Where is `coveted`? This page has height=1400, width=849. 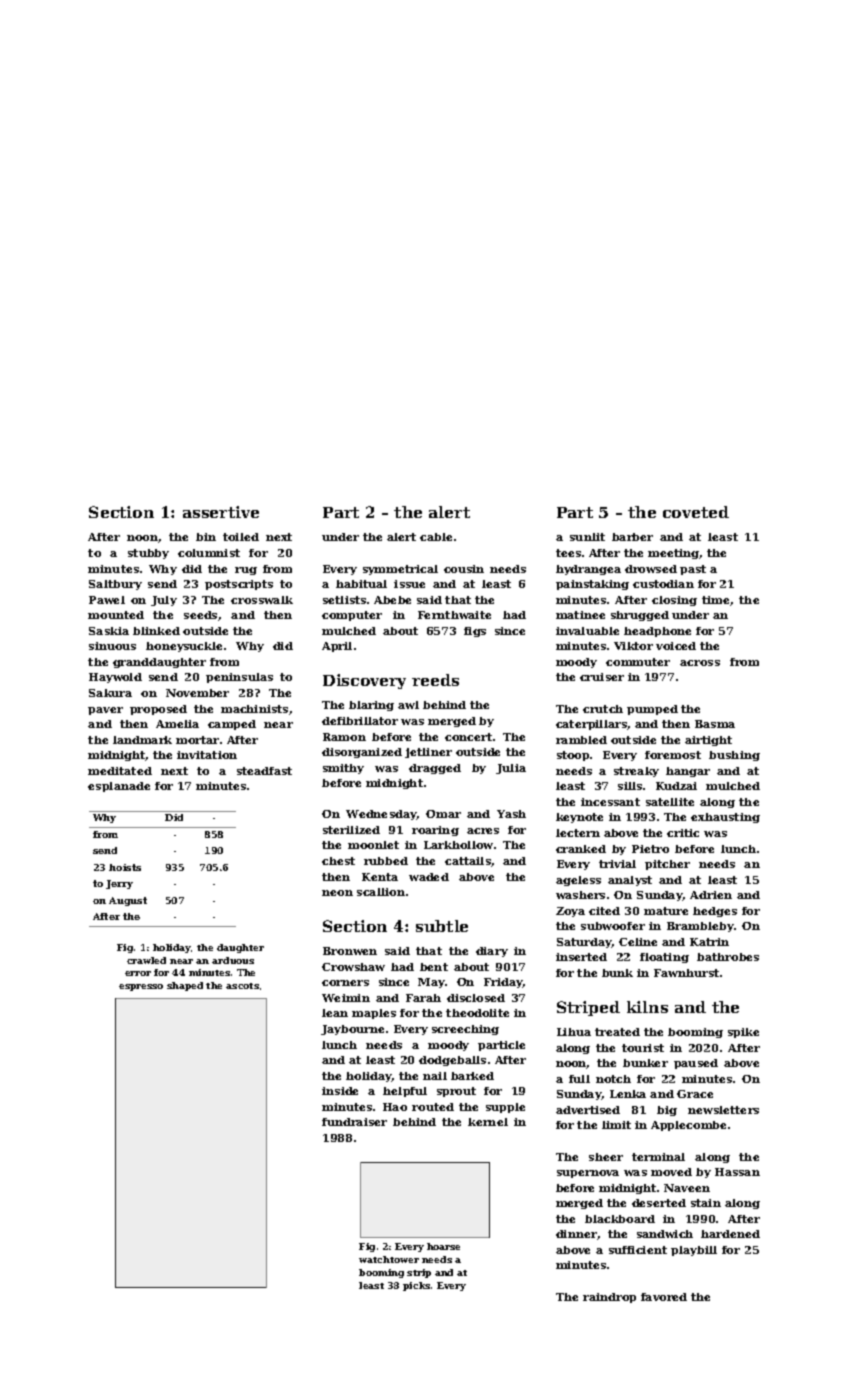 coveted is located at coordinates (696, 512).
